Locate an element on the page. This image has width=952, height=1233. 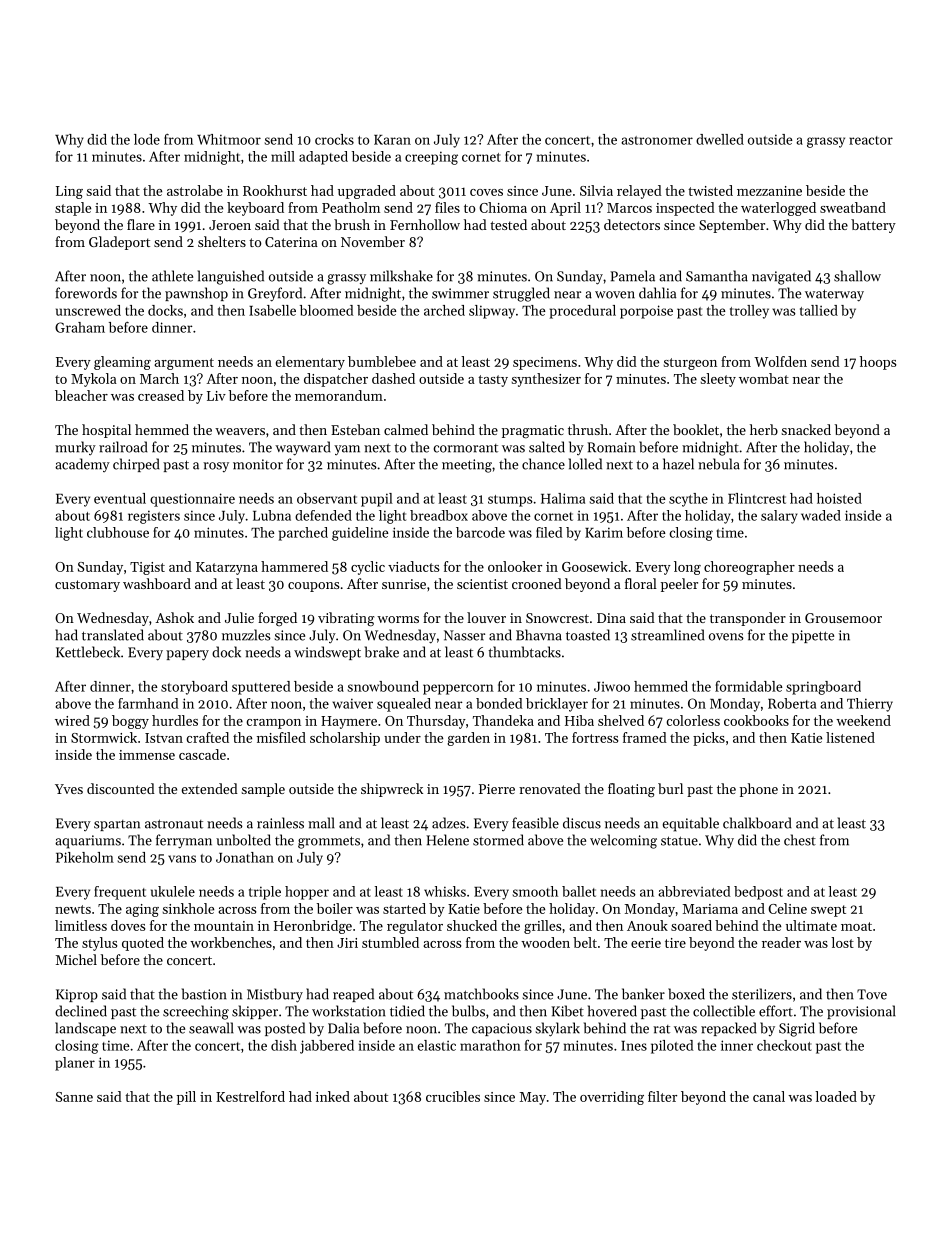
April is located at coordinates (565, 209).
